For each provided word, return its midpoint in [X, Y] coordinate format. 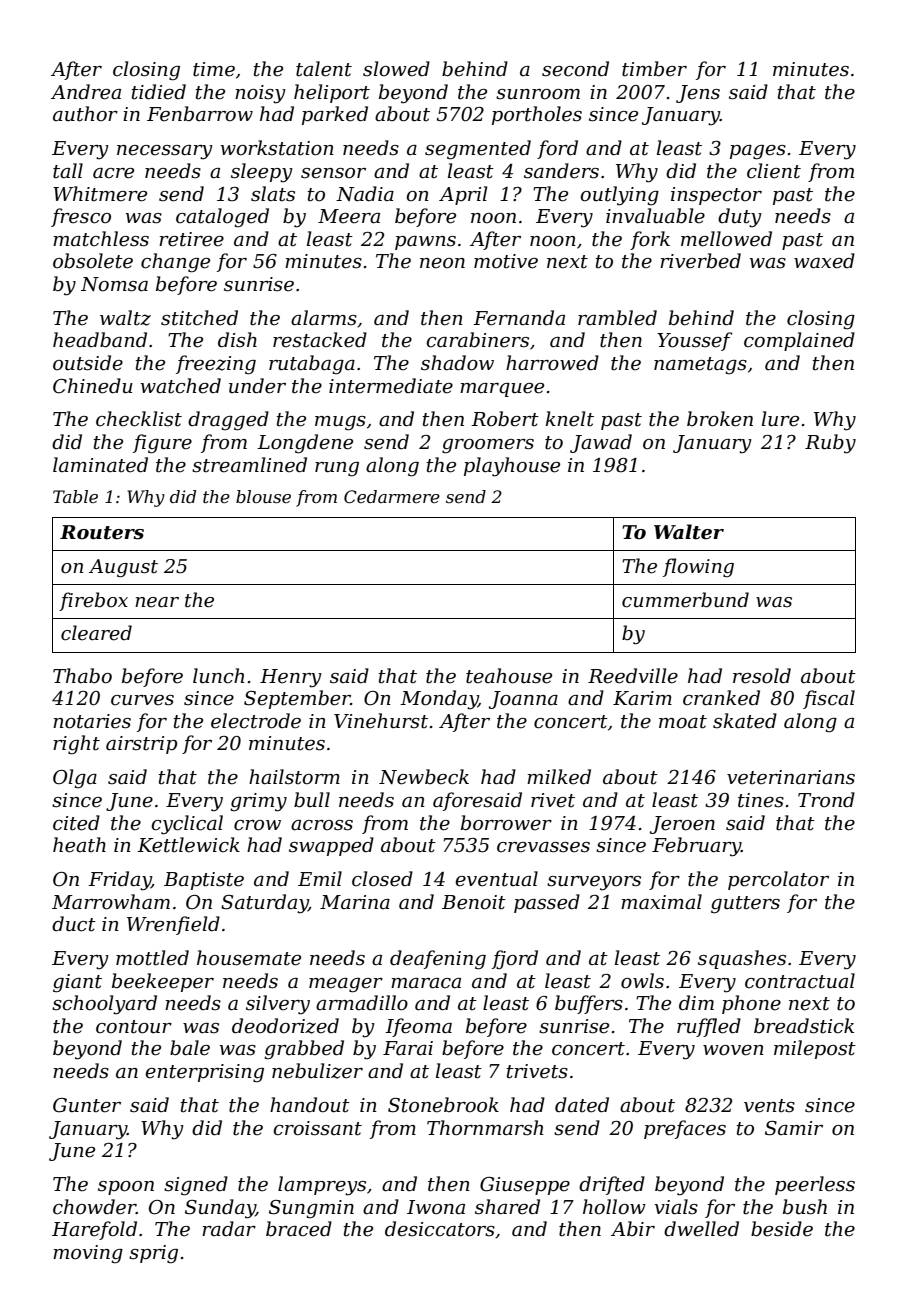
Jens [698, 94]
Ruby [830, 444]
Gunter [87, 1105]
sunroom [538, 94]
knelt [570, 419]
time [214, 69]
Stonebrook [443, 1105]
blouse [263, 496]
